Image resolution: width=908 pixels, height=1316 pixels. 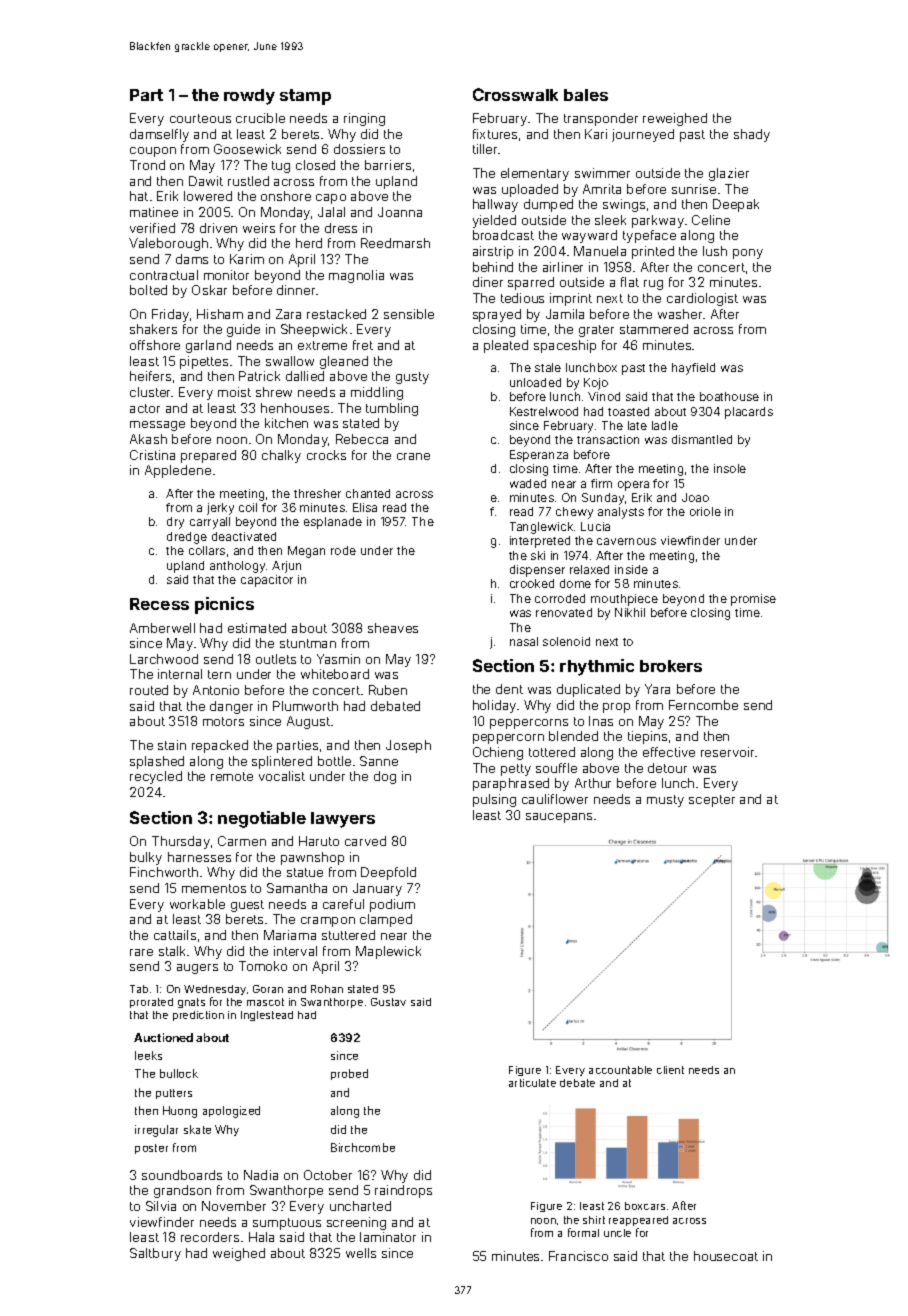 I want to click on moist, so click(x=234, y=392).
